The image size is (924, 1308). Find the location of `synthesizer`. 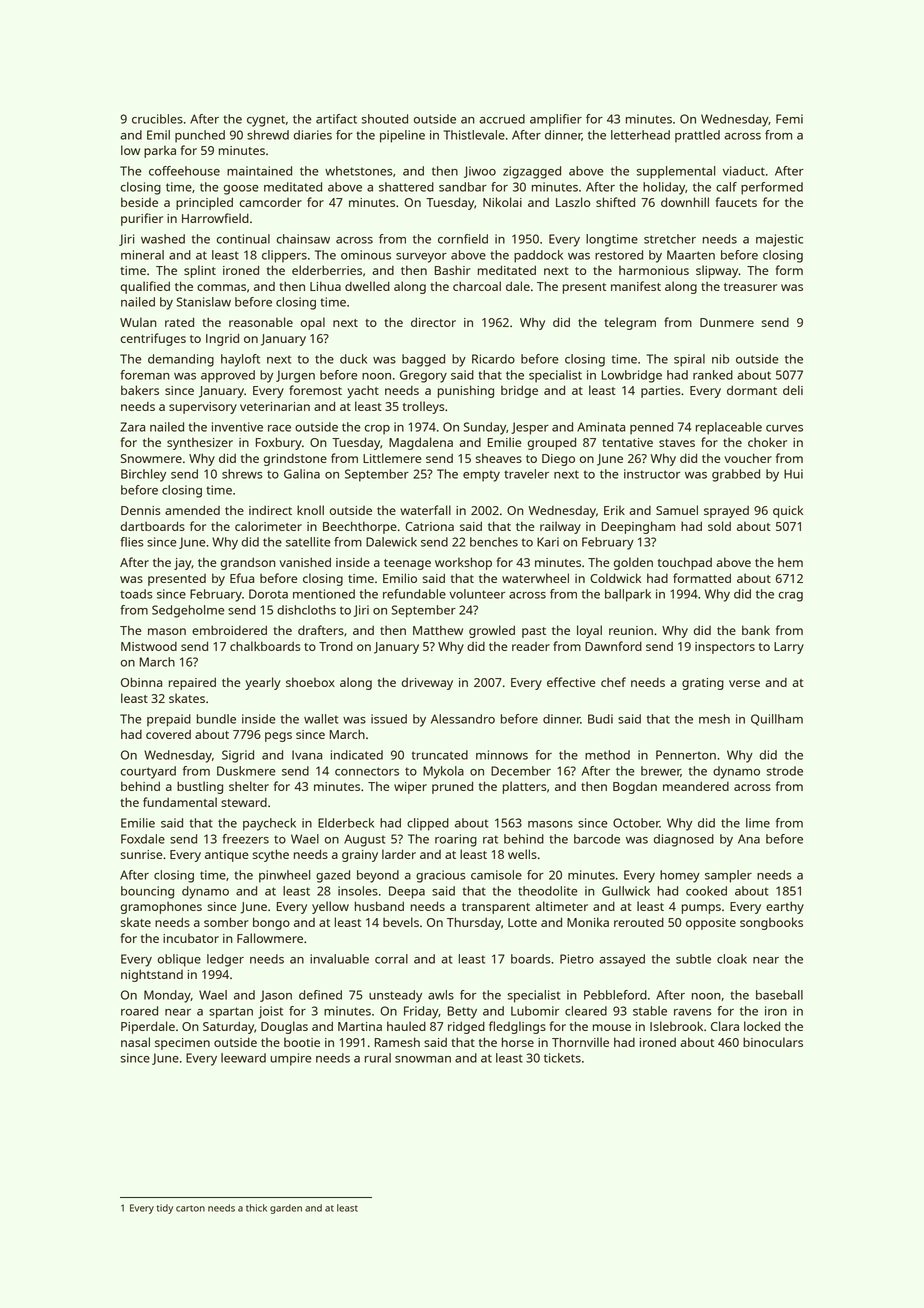

synthesizer is located at coordinates (200, 444).
